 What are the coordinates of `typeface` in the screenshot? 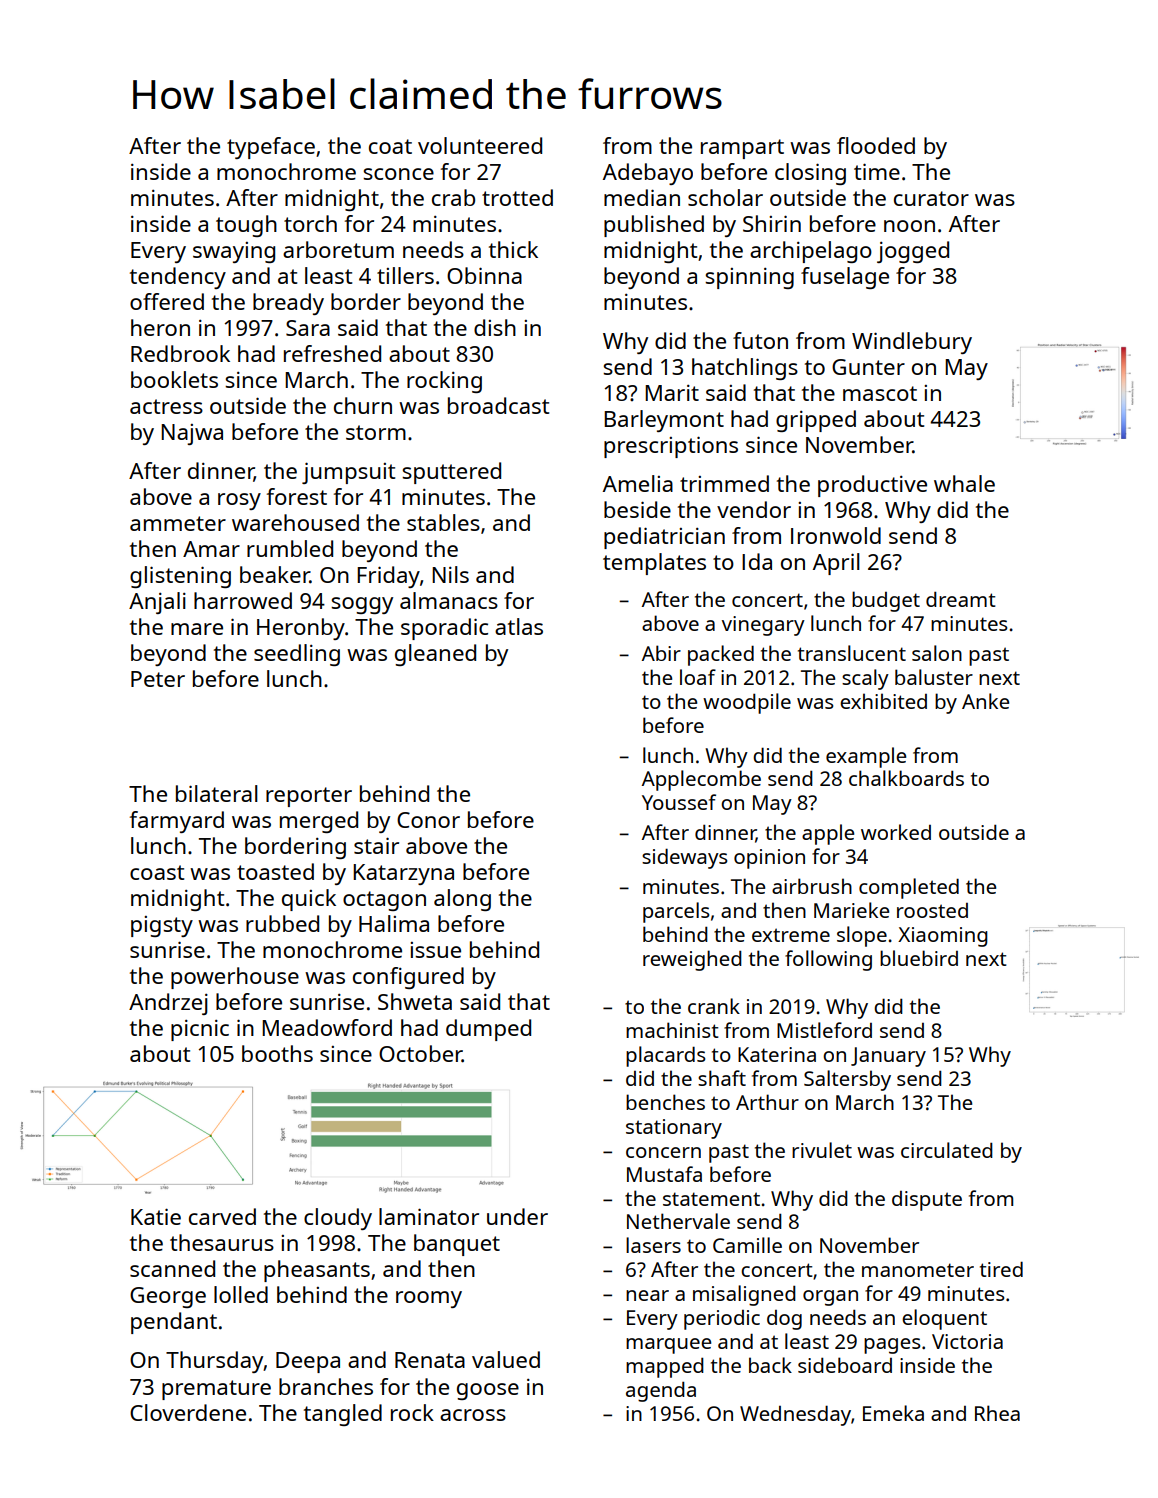 It's located at (271, 148).
